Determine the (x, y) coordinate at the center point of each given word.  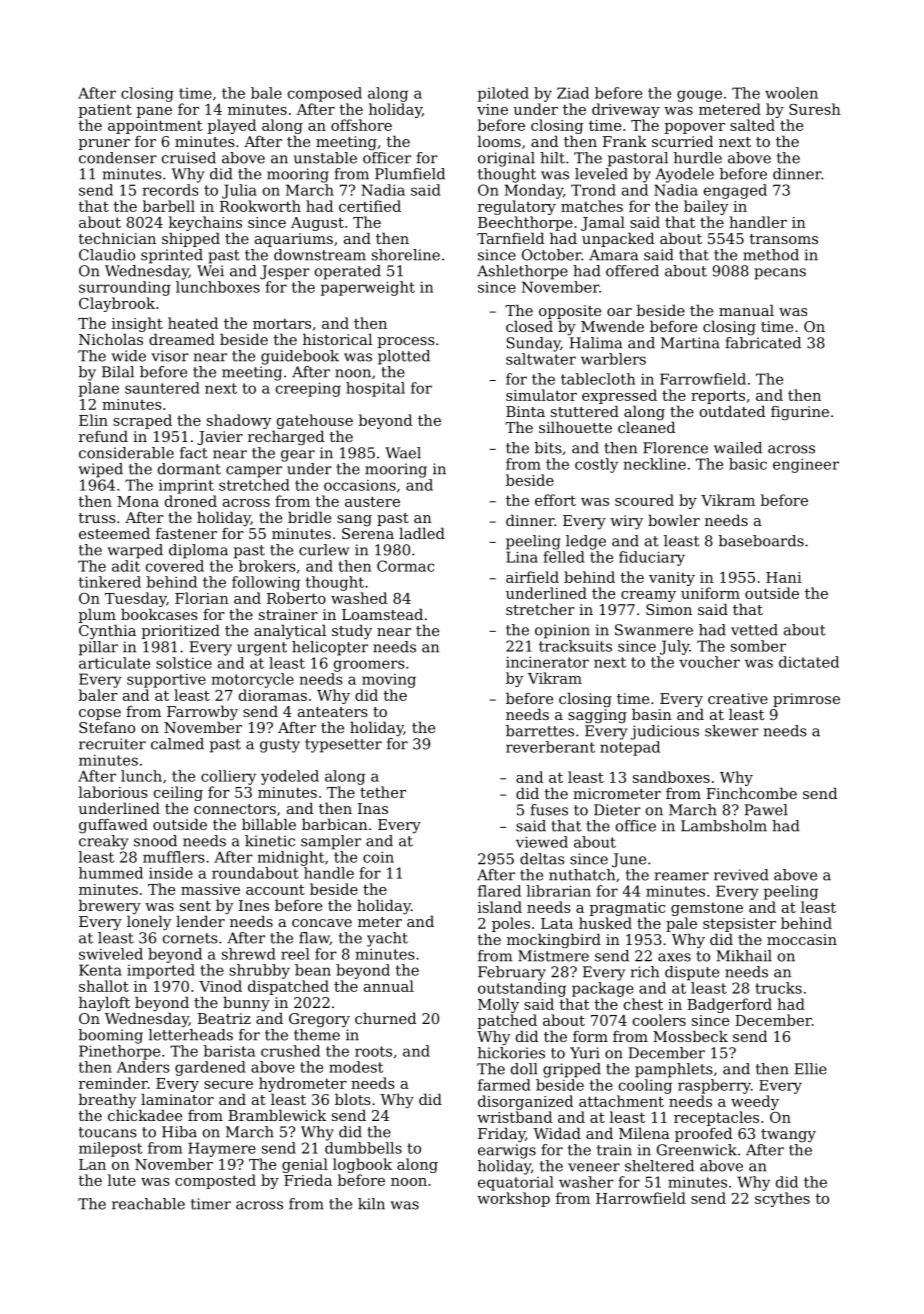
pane (154, 112)
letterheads (191, 1035)
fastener (186, 533)
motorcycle (252, 680)
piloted (503, 94)
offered (632, 271)
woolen (791, 93)
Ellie (811, 1069)
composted (215, 1181)
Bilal (118, 372)
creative (738, 698)
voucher (709, 662)
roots (373, 1051)
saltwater (541, 359)
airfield (532, 577)
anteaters (333, 712)
